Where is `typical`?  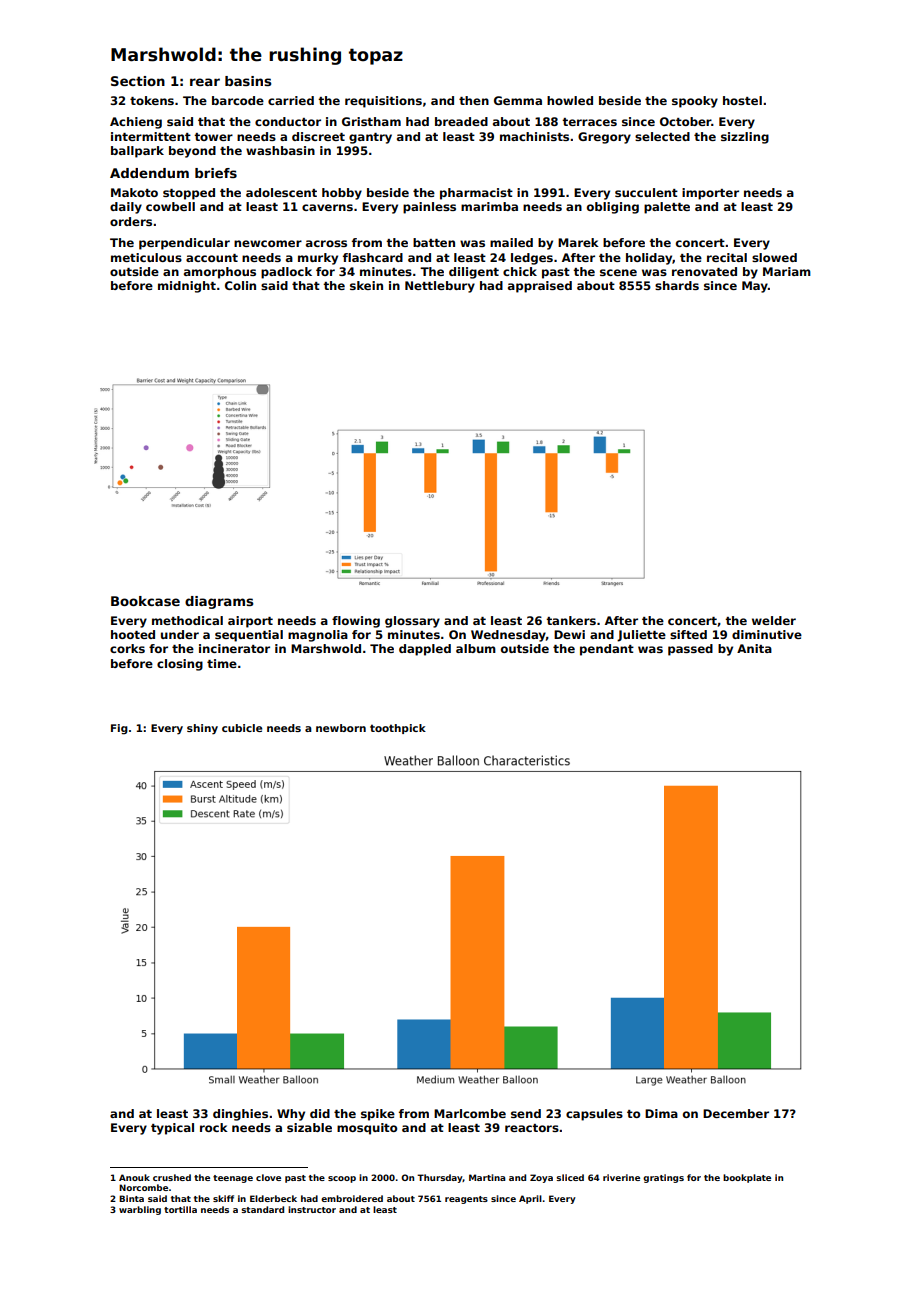
typical is located at coordinates (172, 1129).
